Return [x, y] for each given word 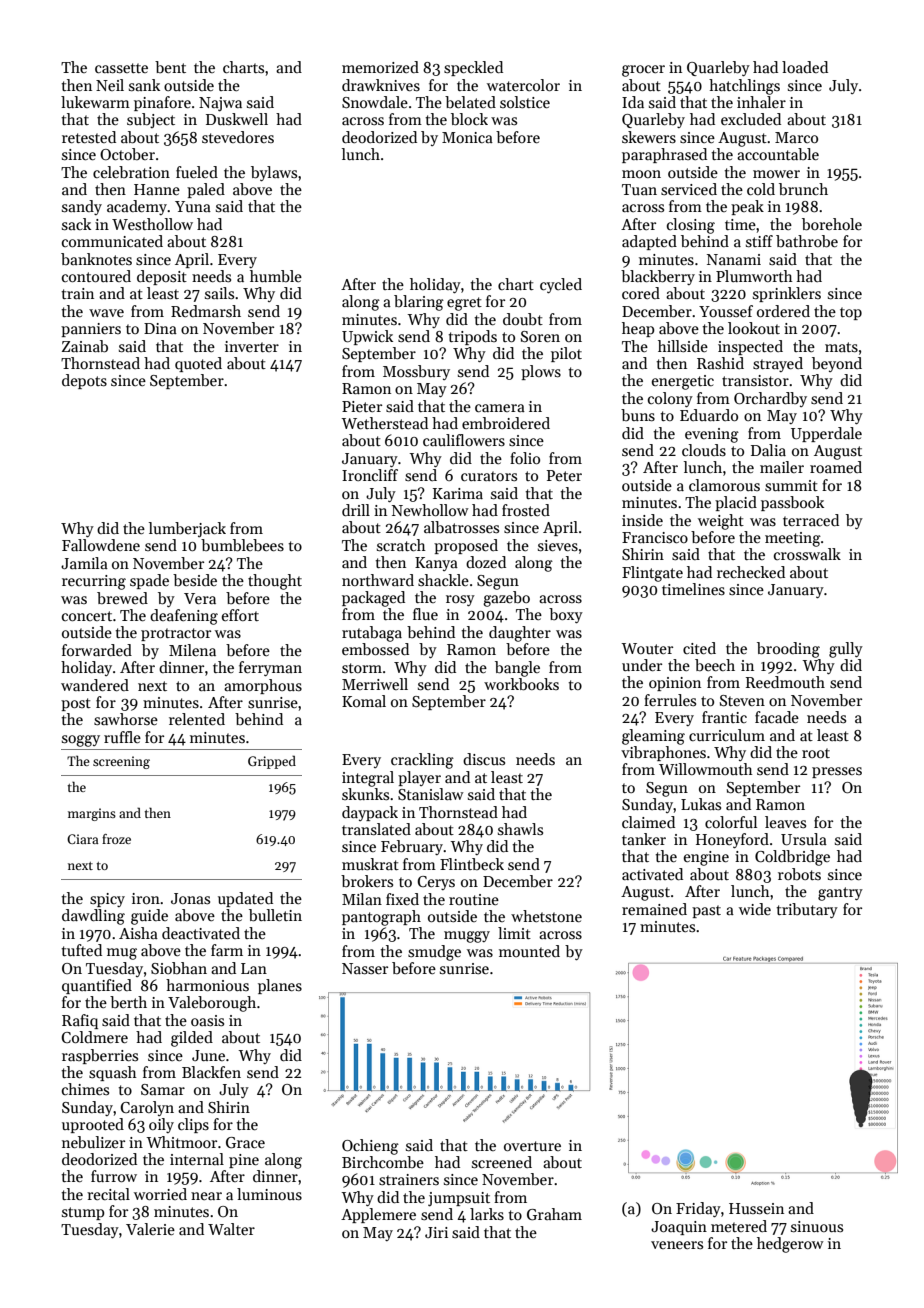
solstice [525, 102]
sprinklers [787, 294]
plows [541, 372]
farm [227, 950]
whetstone [546, 916]
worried [160, 1194]
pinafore [162, 103]
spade [149, 581]
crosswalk [807, 554]
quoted [198, 364]
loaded [805, 67]
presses [837, 772]
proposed [466, 546]
